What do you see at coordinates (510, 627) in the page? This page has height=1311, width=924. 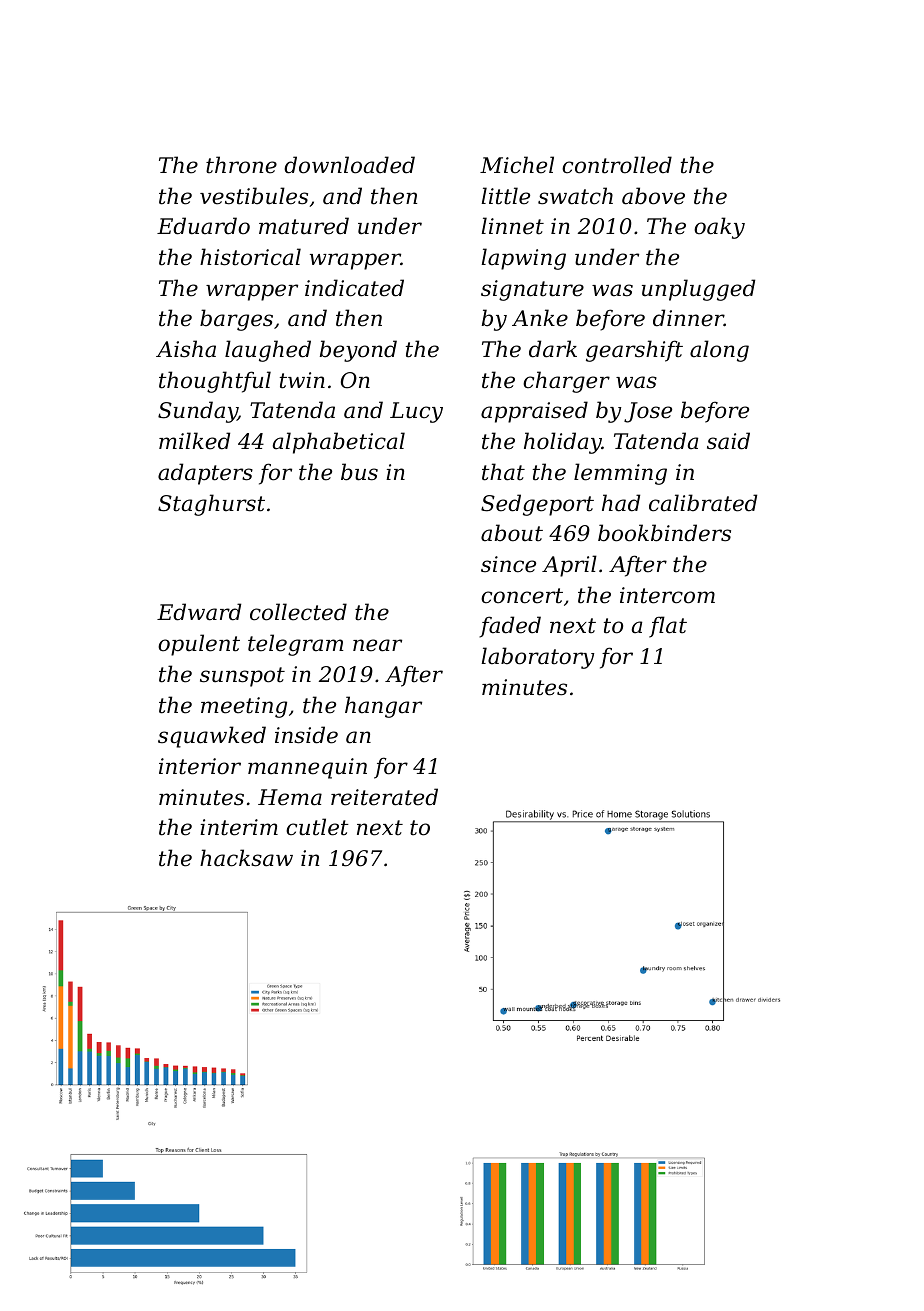 I see `faded` at bounding box center [510, 627].
